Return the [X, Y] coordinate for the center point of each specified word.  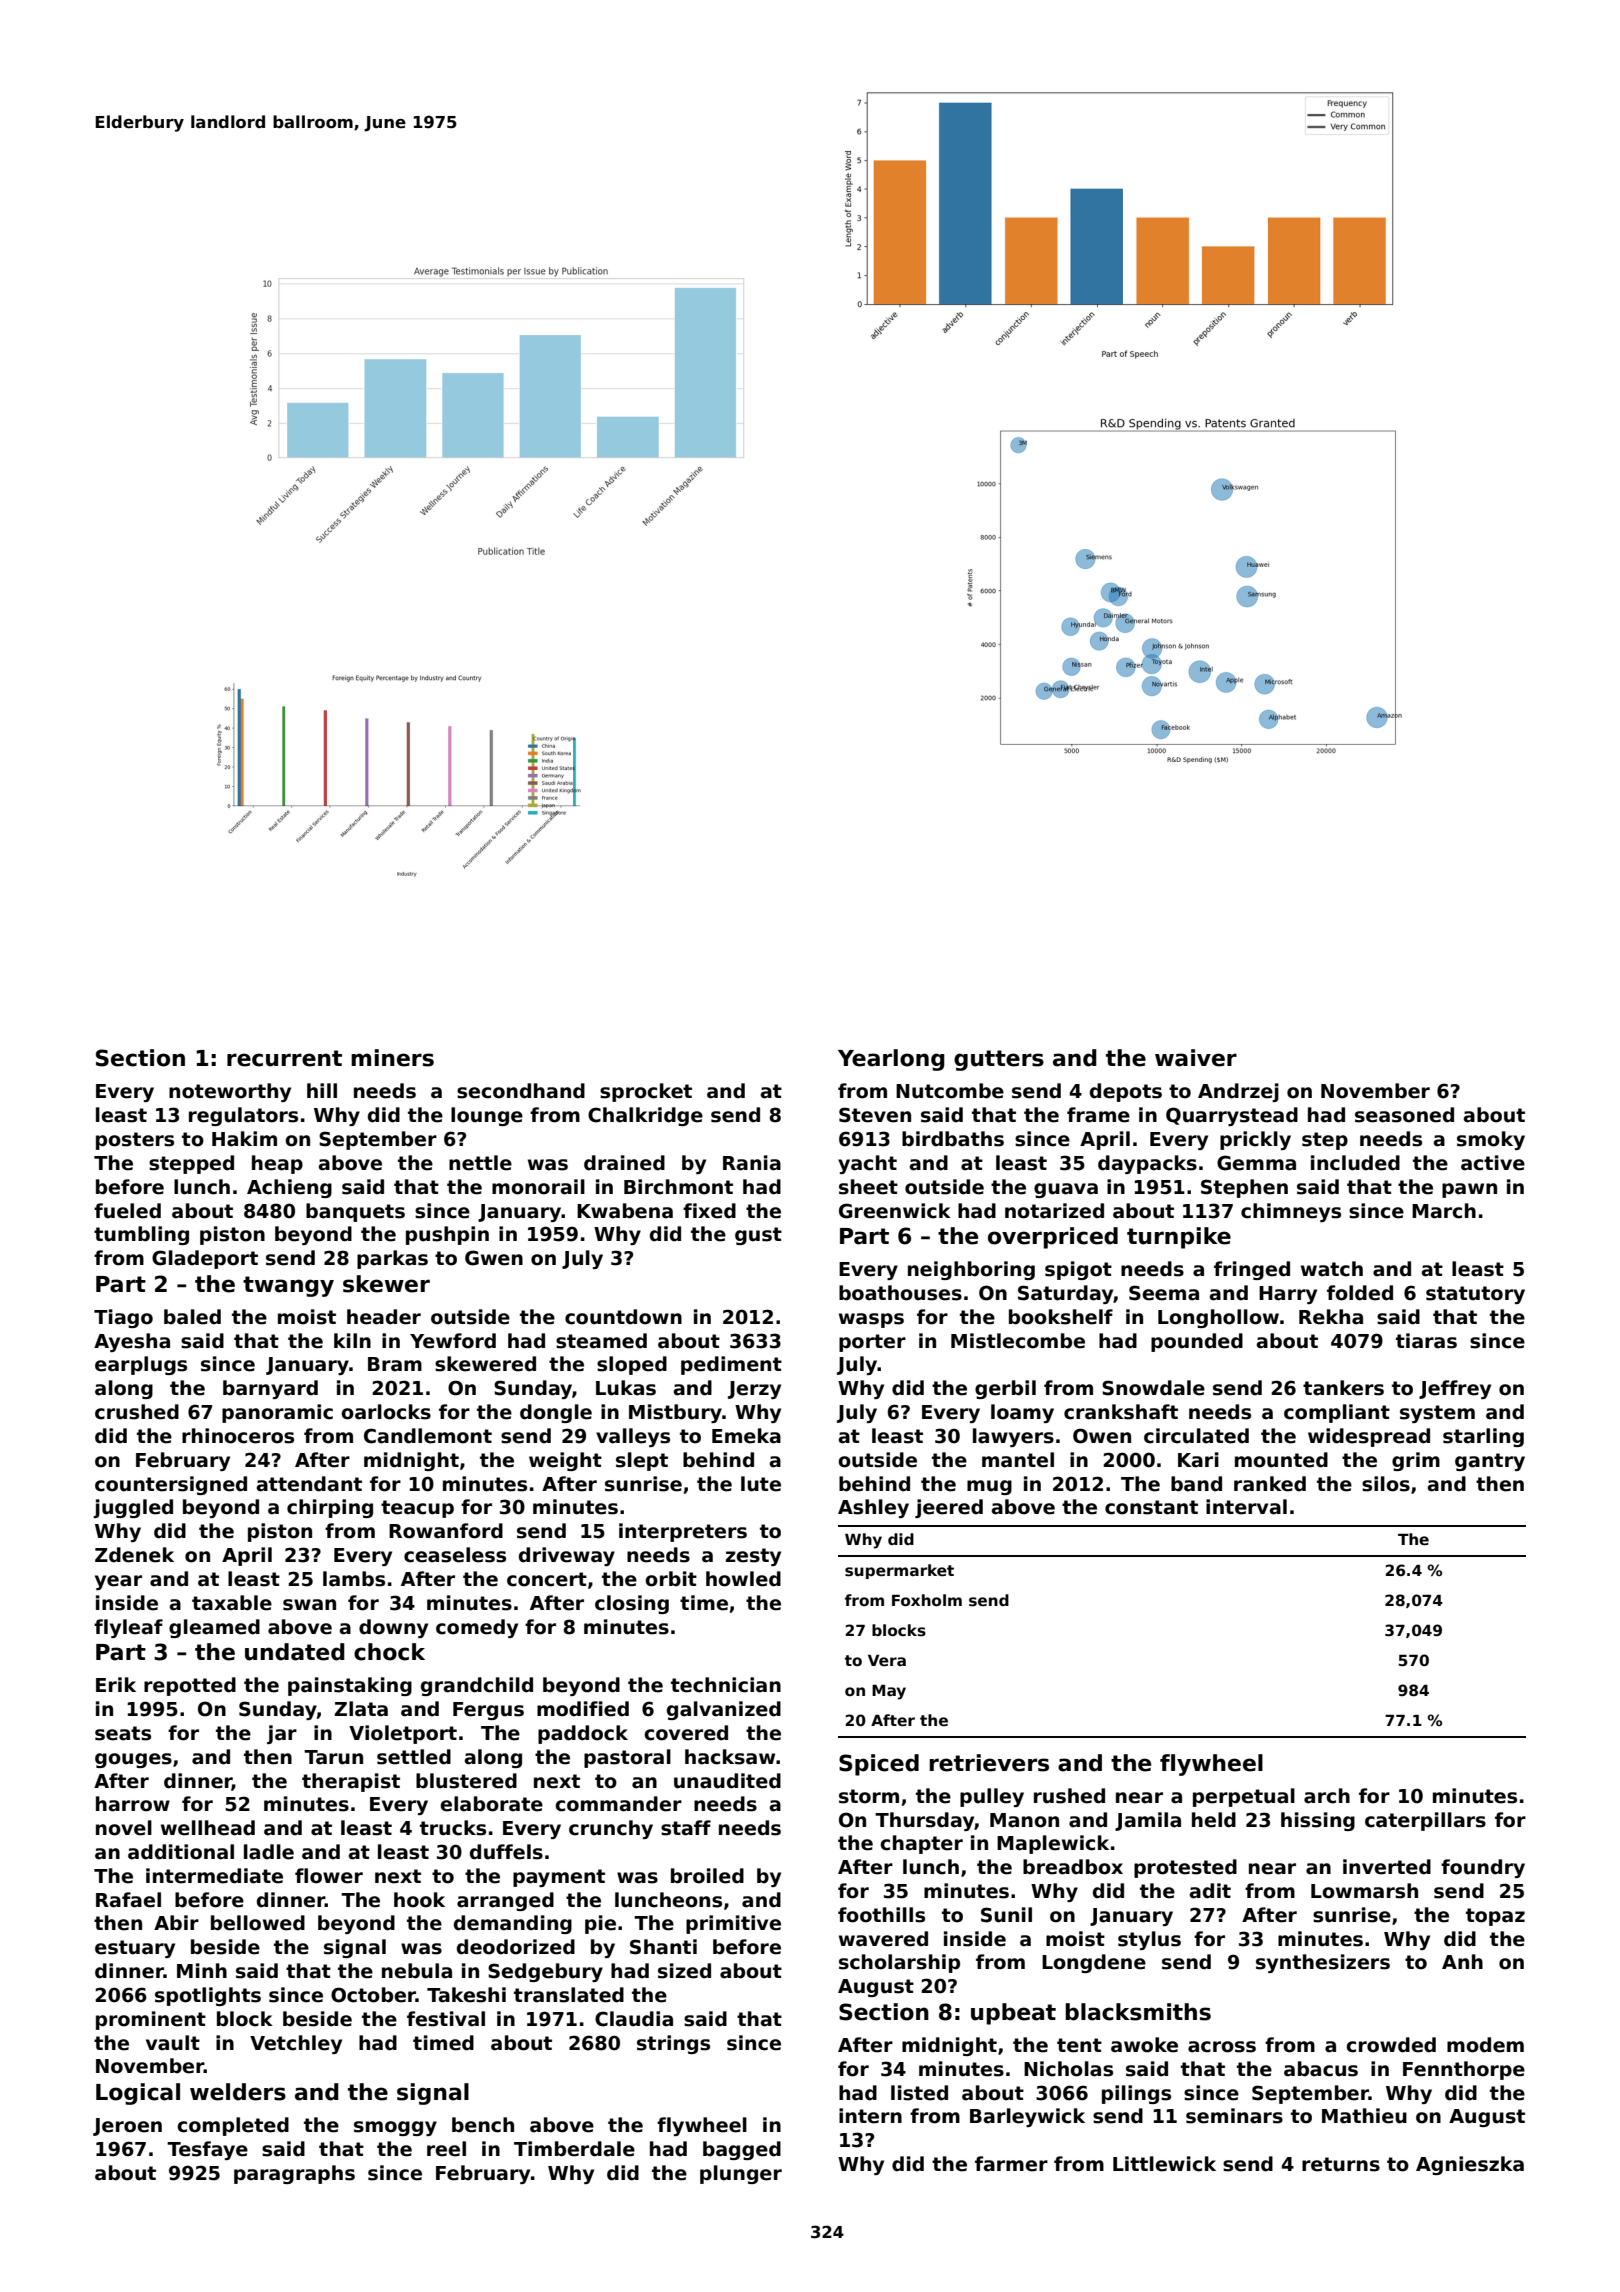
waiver [1196, 1058]
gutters [999, 1060]
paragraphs [294, 2174]
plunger [741, 2174]
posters [135, 1141]
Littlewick [1164, 2164]
